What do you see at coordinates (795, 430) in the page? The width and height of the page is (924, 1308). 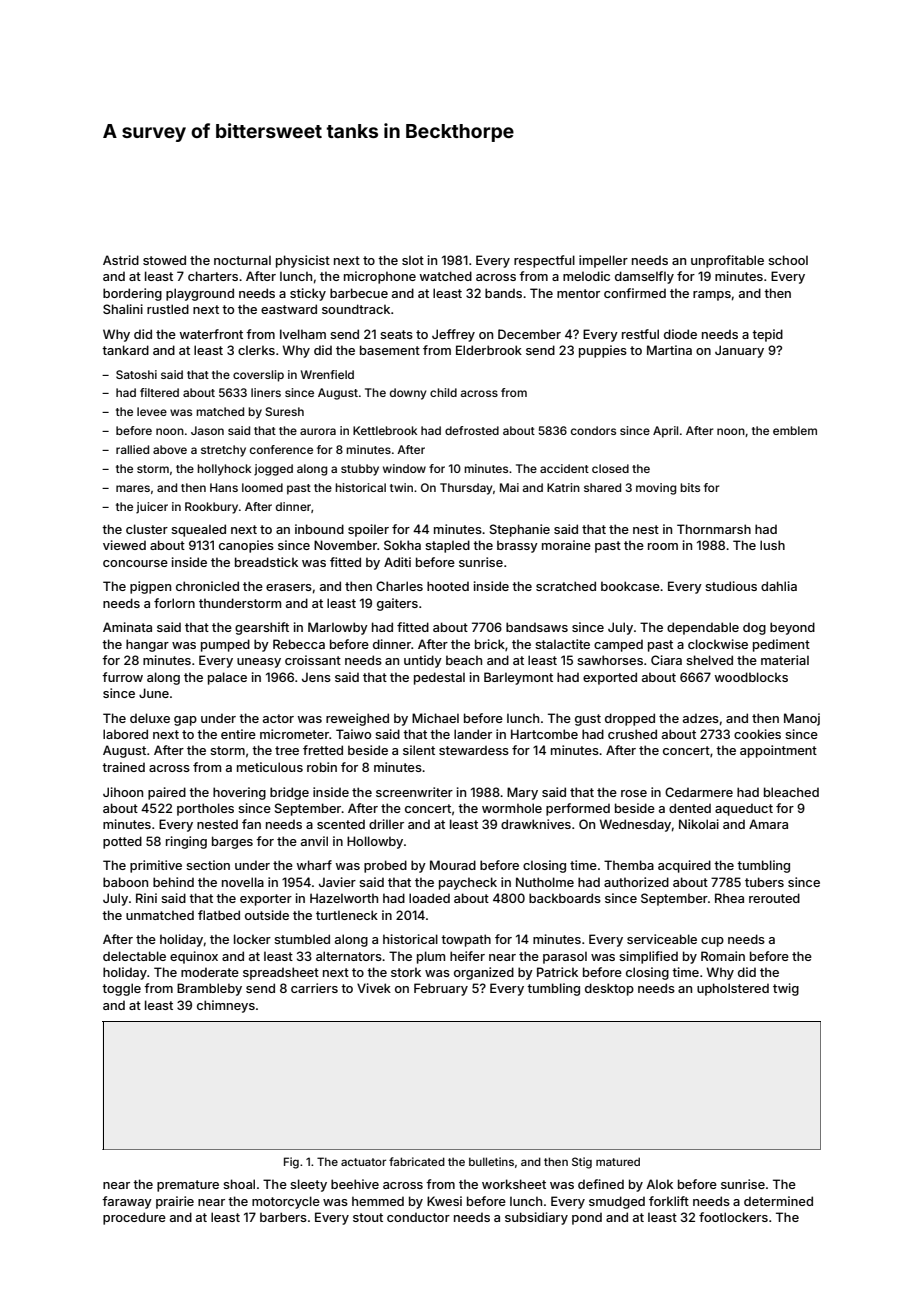 I see `emblem` at bounding box center [795, 430].
